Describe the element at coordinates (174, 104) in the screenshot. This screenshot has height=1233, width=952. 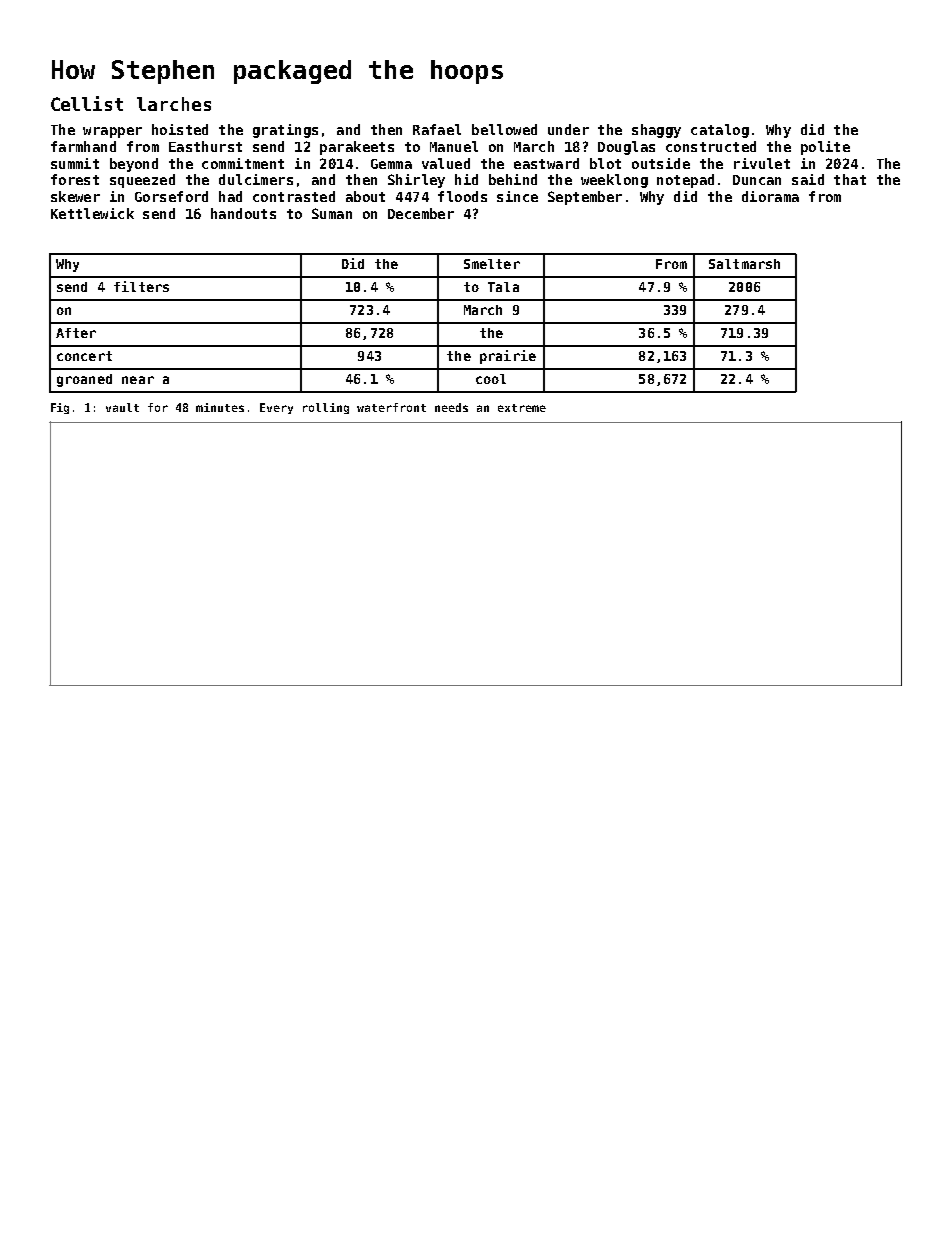
I see `larches` at that location.
